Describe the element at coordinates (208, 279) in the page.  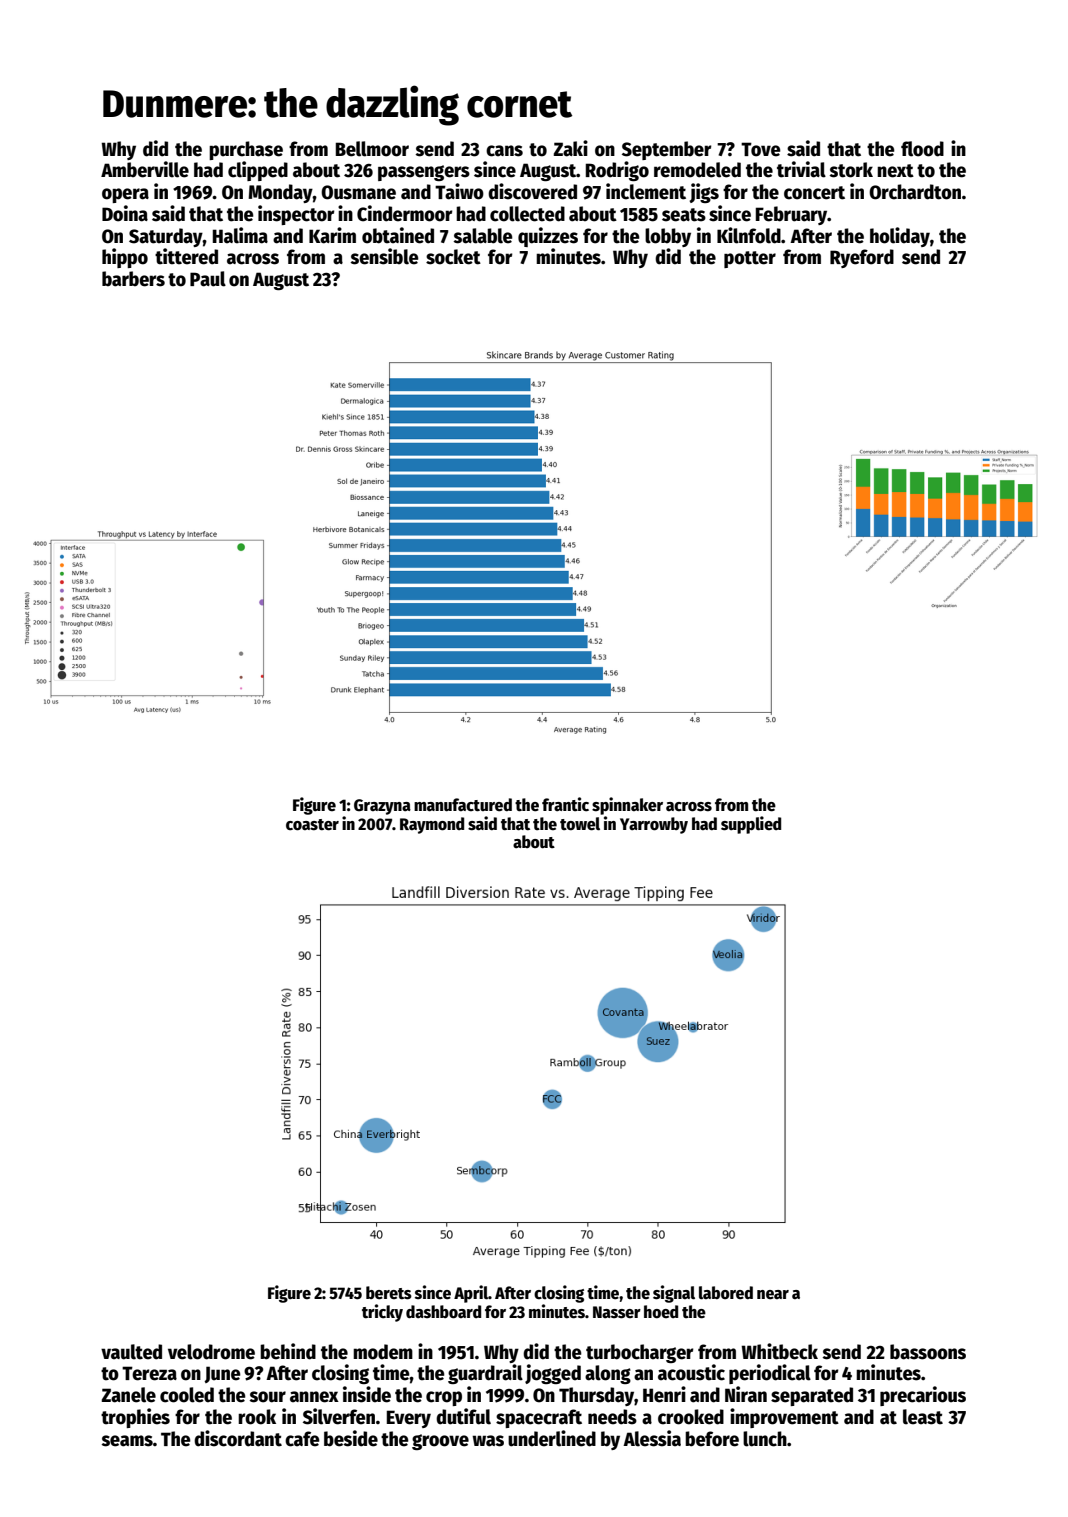
I see `Paul` at that location.
